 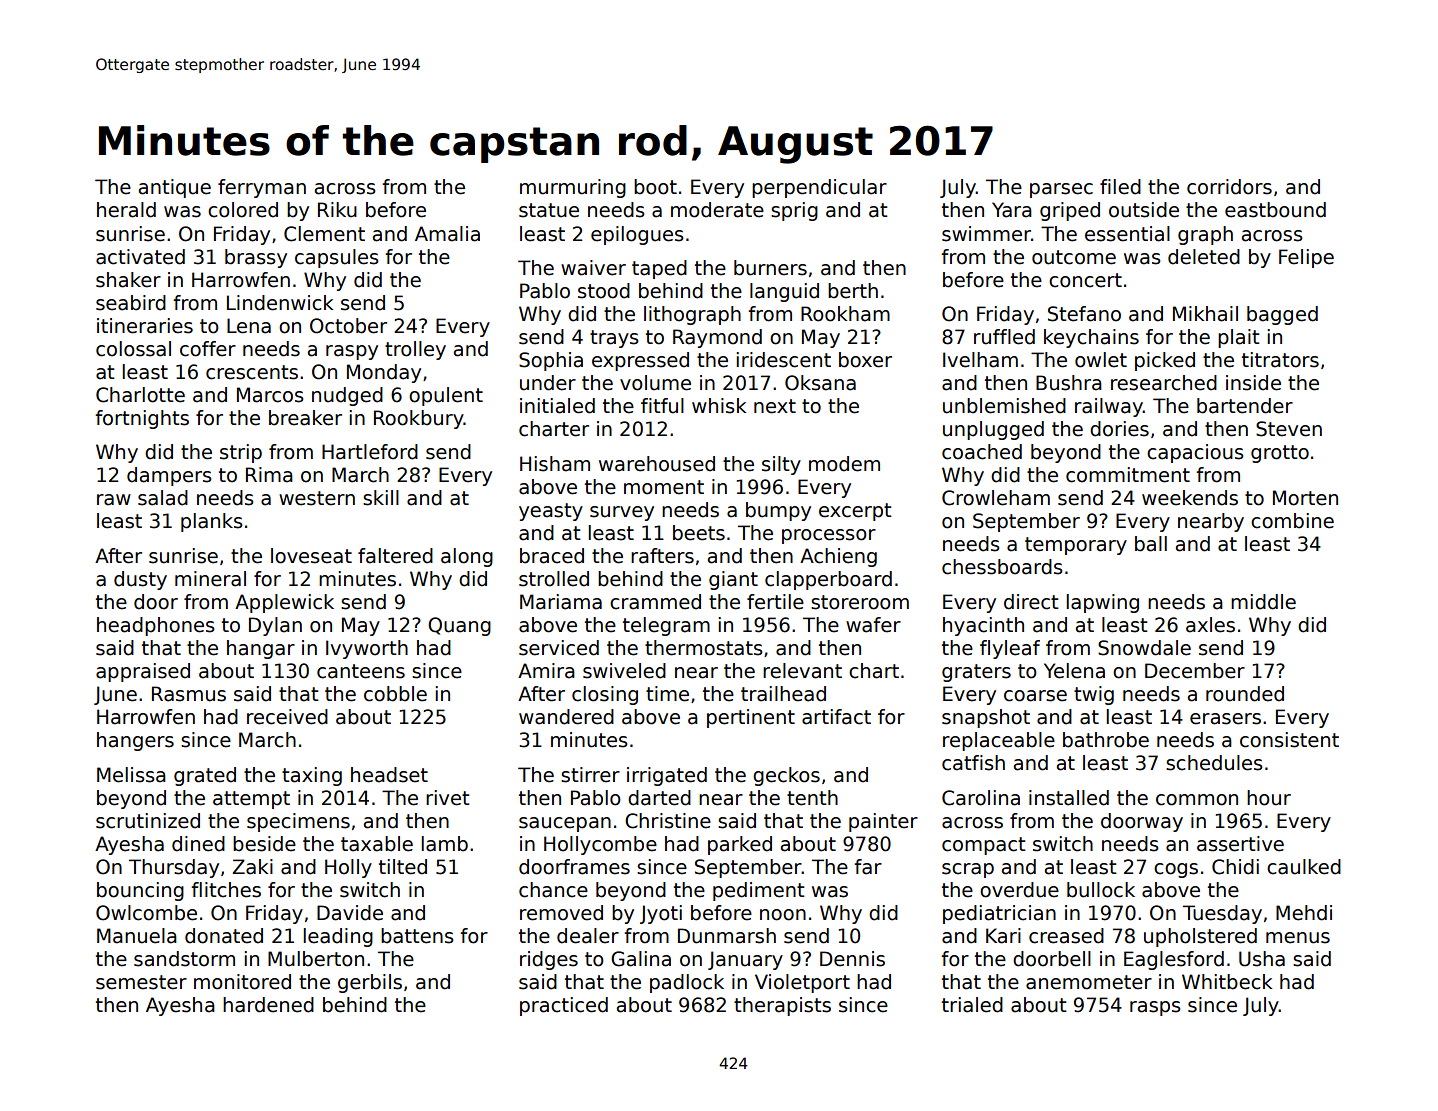 What do you see at coordinates (350, 913) in the page?
I see `Davide` at bounding box center [350, 913].
